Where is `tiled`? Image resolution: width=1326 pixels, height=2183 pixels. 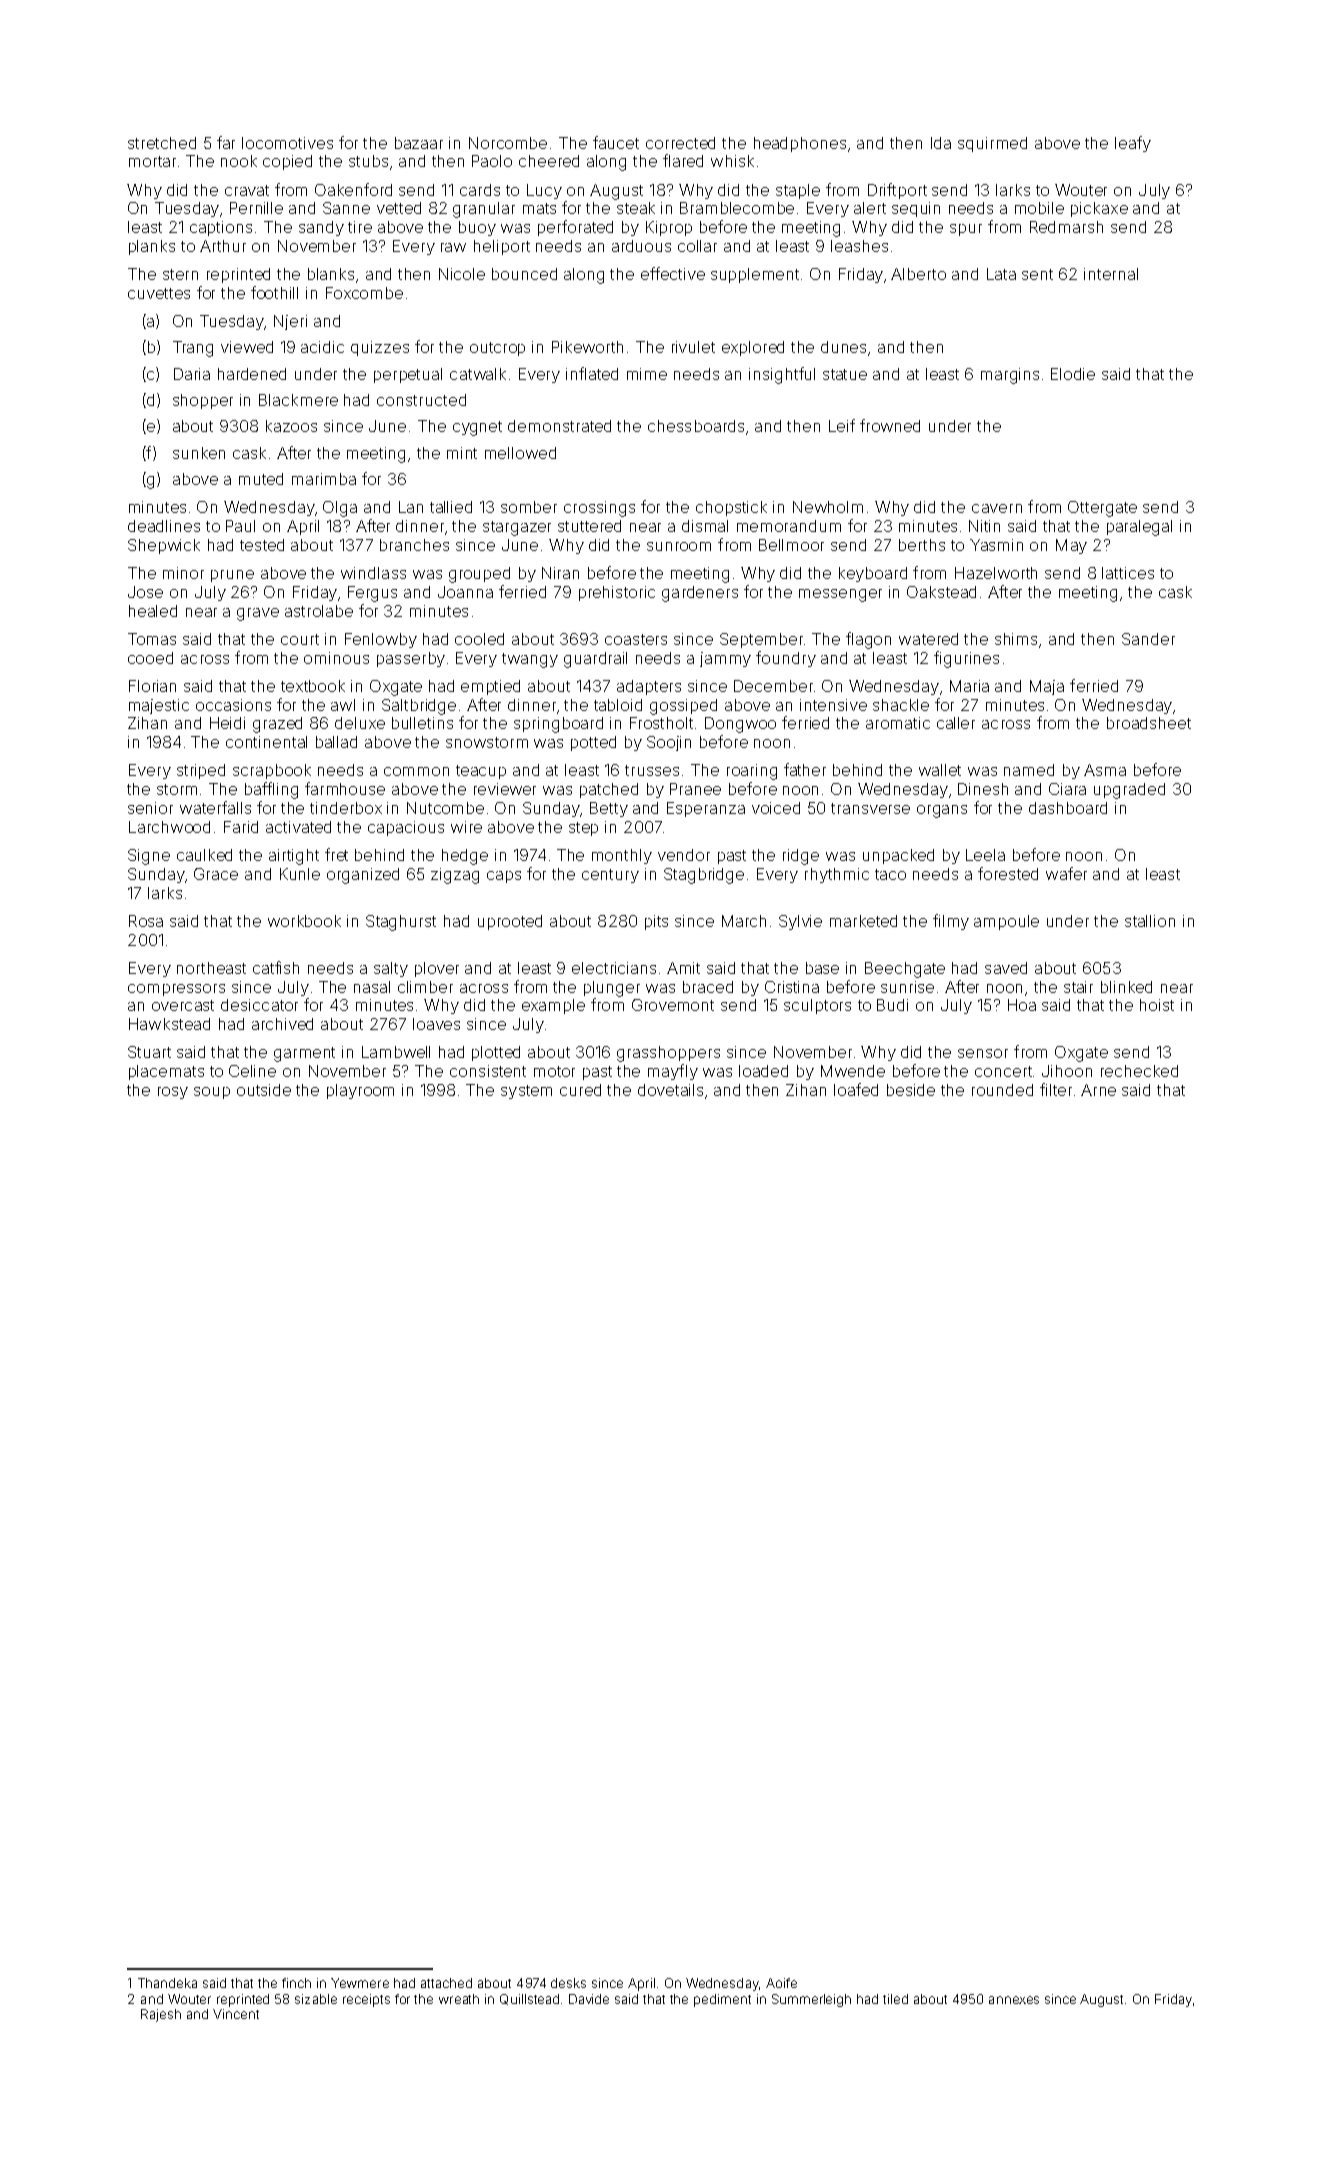 tiled is located at coordinates (895, 1999).
